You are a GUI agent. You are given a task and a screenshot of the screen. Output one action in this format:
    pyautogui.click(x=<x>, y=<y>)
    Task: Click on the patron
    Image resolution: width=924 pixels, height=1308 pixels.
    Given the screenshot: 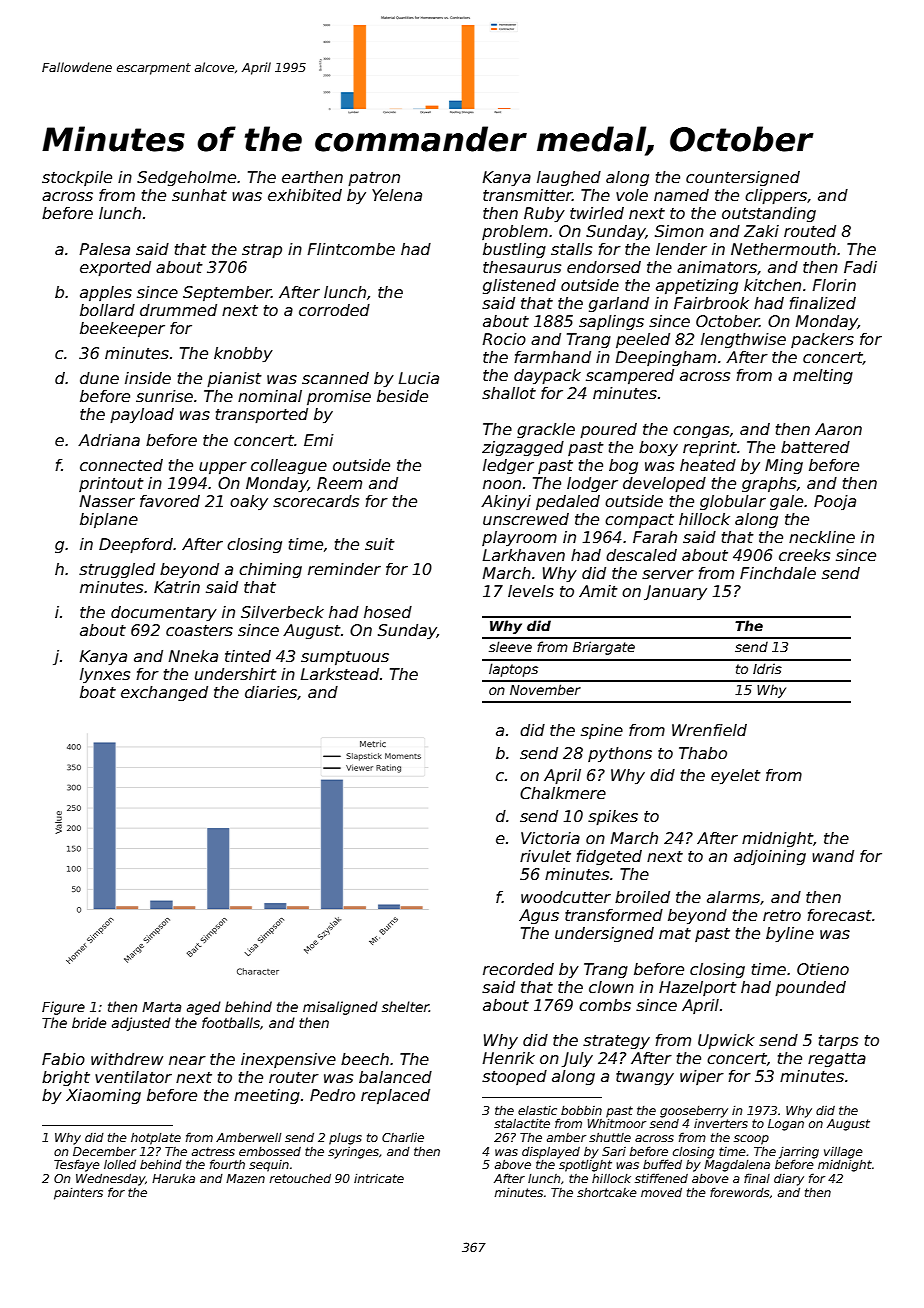 What is the action you would take?
    pyautogui.click(x=374, y=179)
